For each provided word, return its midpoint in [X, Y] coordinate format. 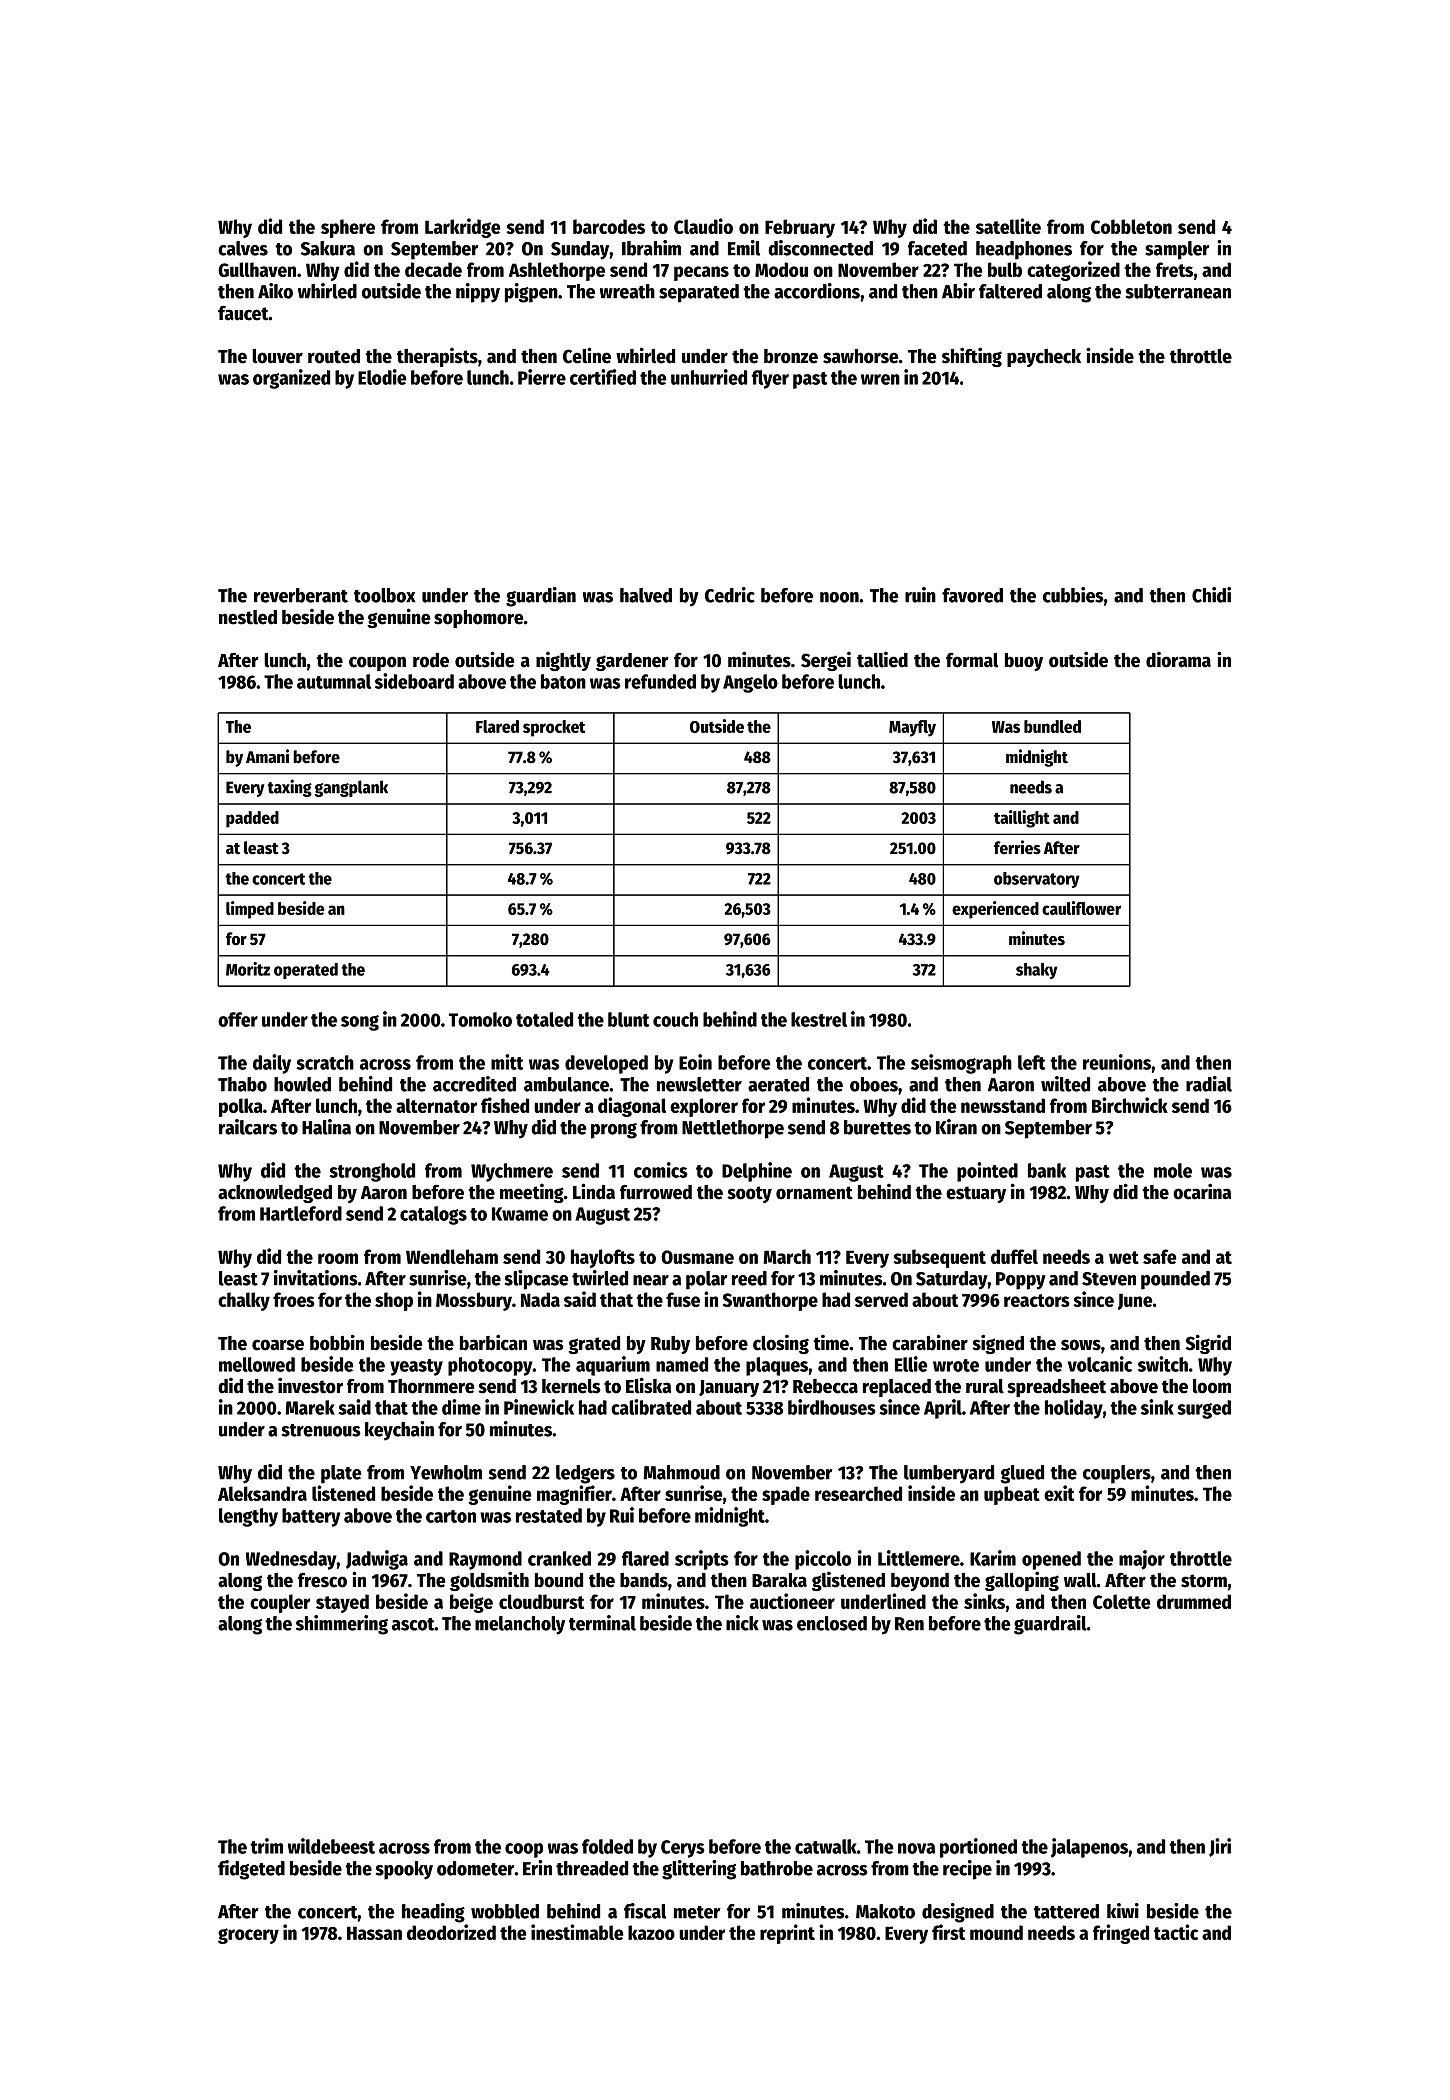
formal [972, 660]
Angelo [750, 683]
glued [1022, 1474]
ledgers [585, 1474]
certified [603, 377]
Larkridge [462, 228]
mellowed [257, 1364]
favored [972, 595]
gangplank [351, 788]
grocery [248, 1936]
